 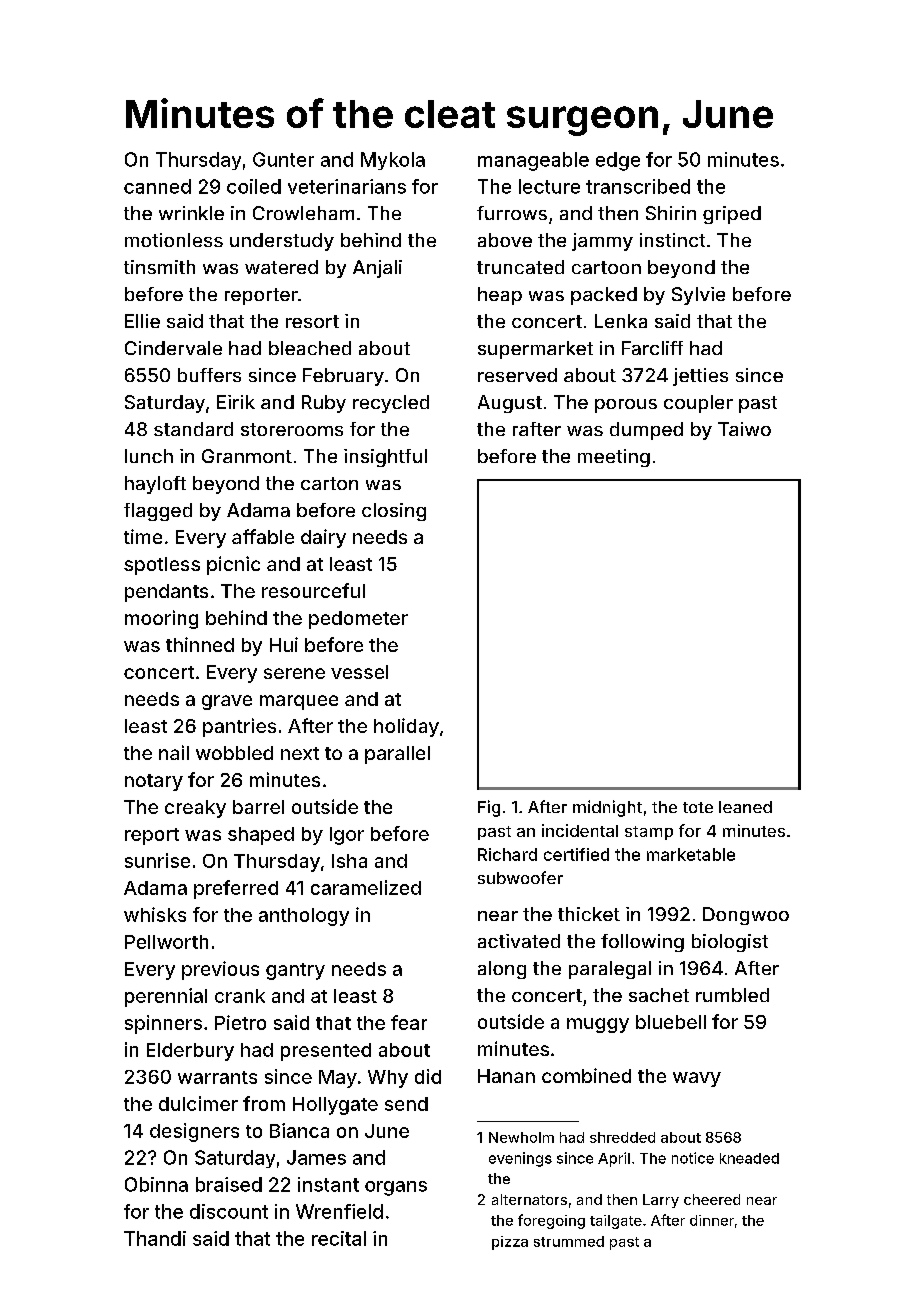 What do you see at coordinates (339, 1211) in the document?
I see `Wrenfield` at bounding box center [339, 1211].
